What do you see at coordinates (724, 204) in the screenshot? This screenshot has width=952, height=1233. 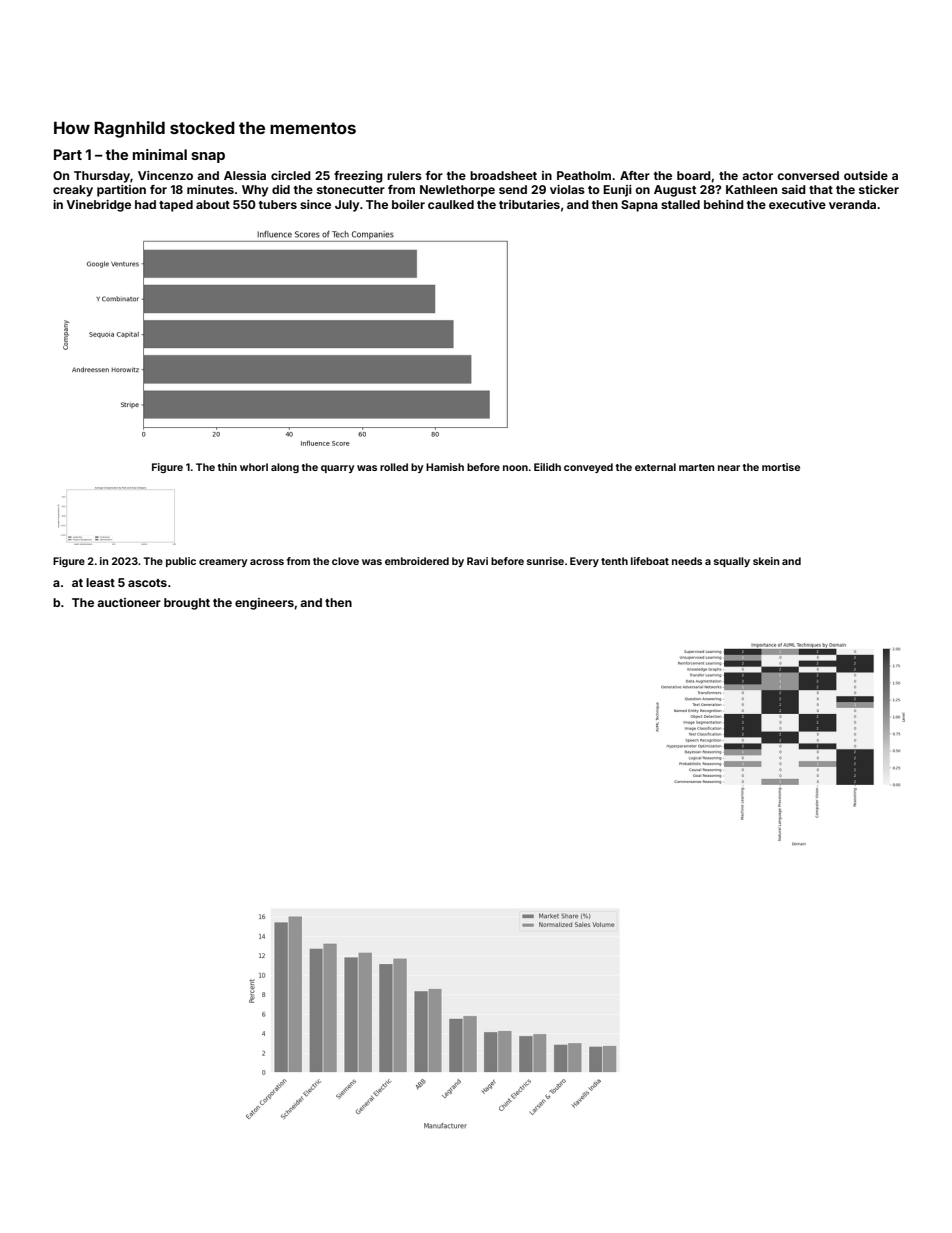 I see `behind` at bounding box center [724, 204].
